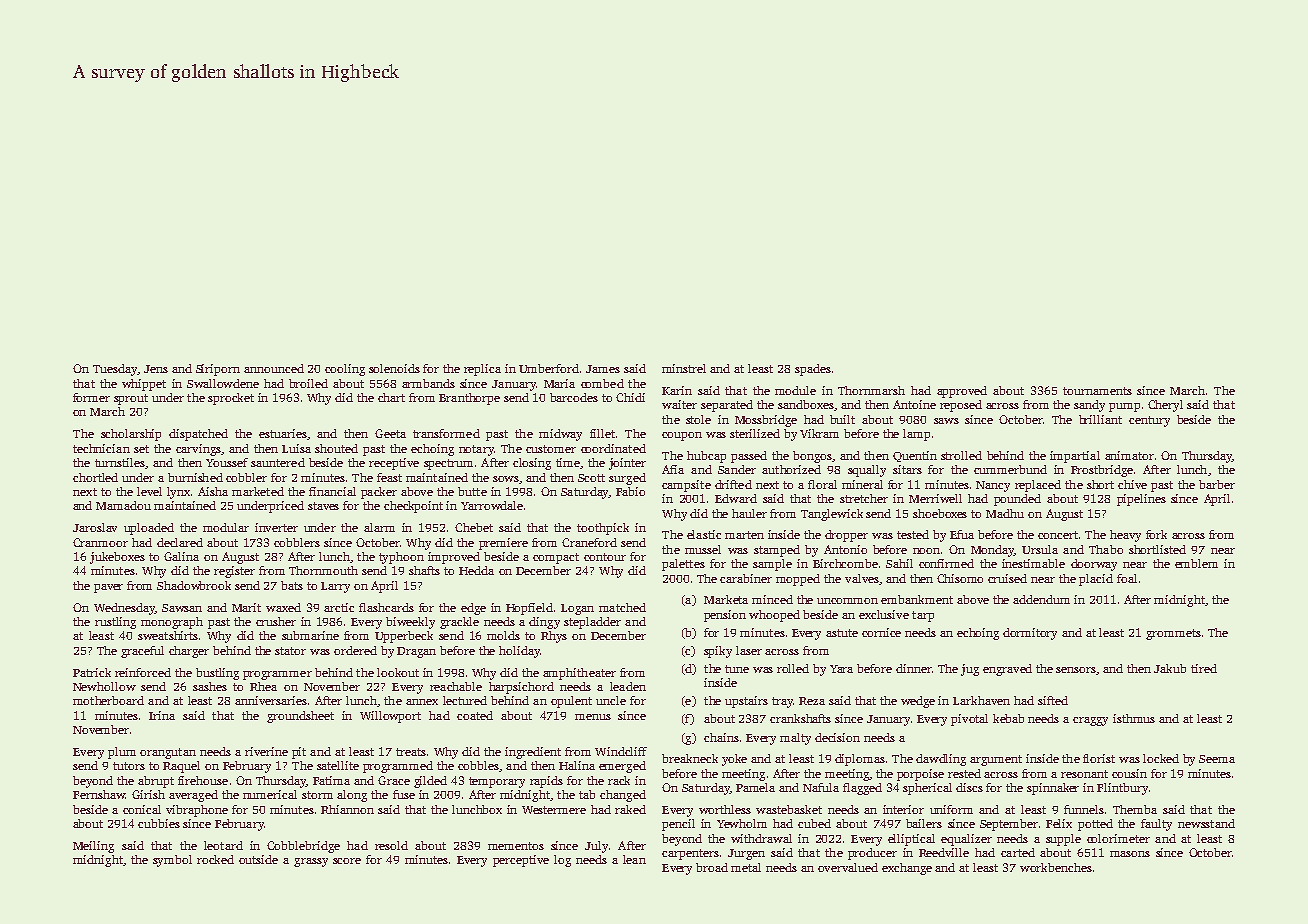 Image resolution: width=1308 pixels, height=924 pixels. What do you see at coordinates (1217, 759) in the page?
I see `Seema` at bounding box center [1217, 759].
